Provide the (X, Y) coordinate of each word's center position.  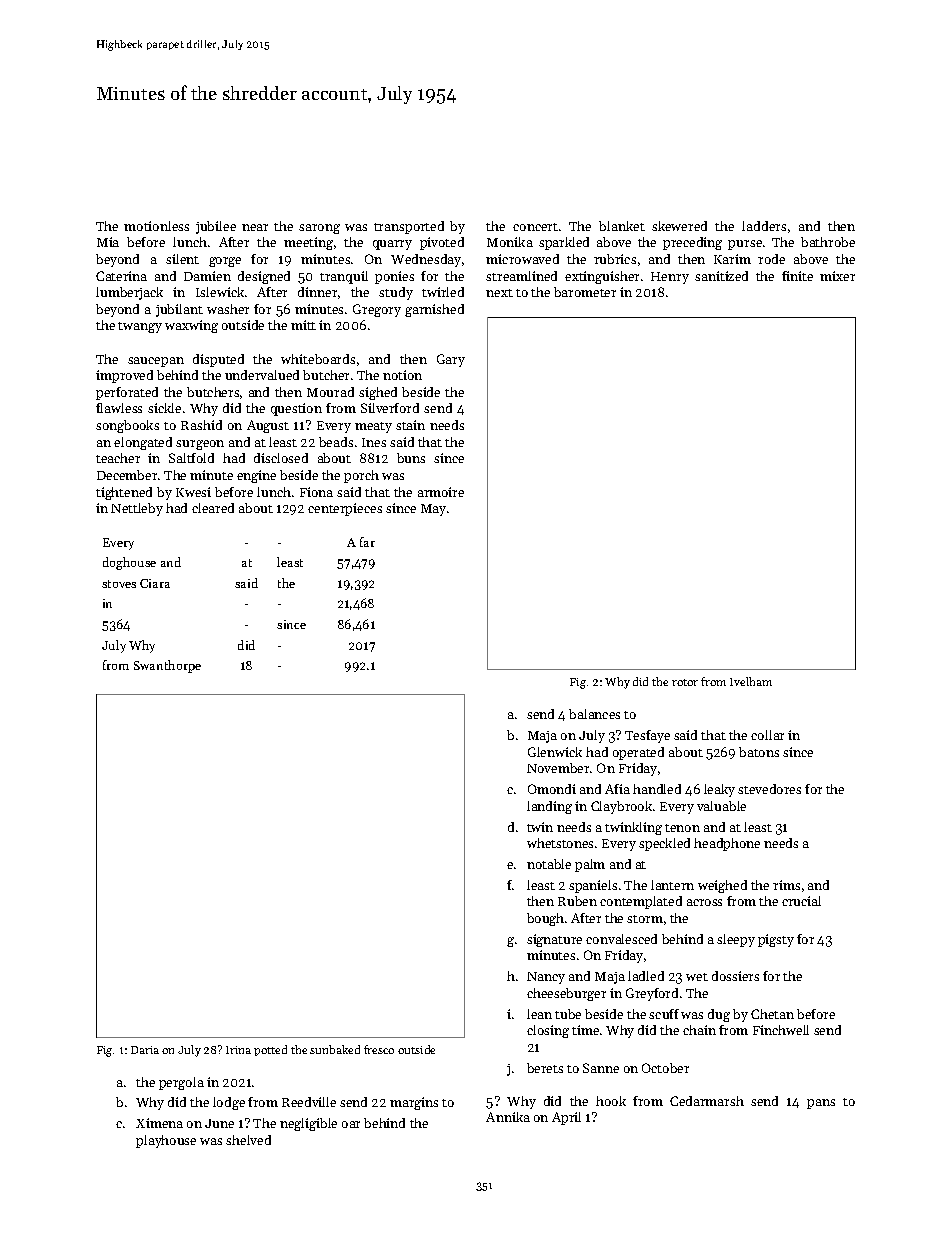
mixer (837, 276)
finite (797, 276)
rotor (685, 682)
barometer (585, 292)
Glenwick (555, 752)
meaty (373, 427)
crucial (801, 901)
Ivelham (751, 681)
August (268, 426)
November (558, 768)
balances (594, 714)
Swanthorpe (167, 666)
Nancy (546, 978)
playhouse (166, 1141)
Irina (238, 1050)
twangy (140, 327)
